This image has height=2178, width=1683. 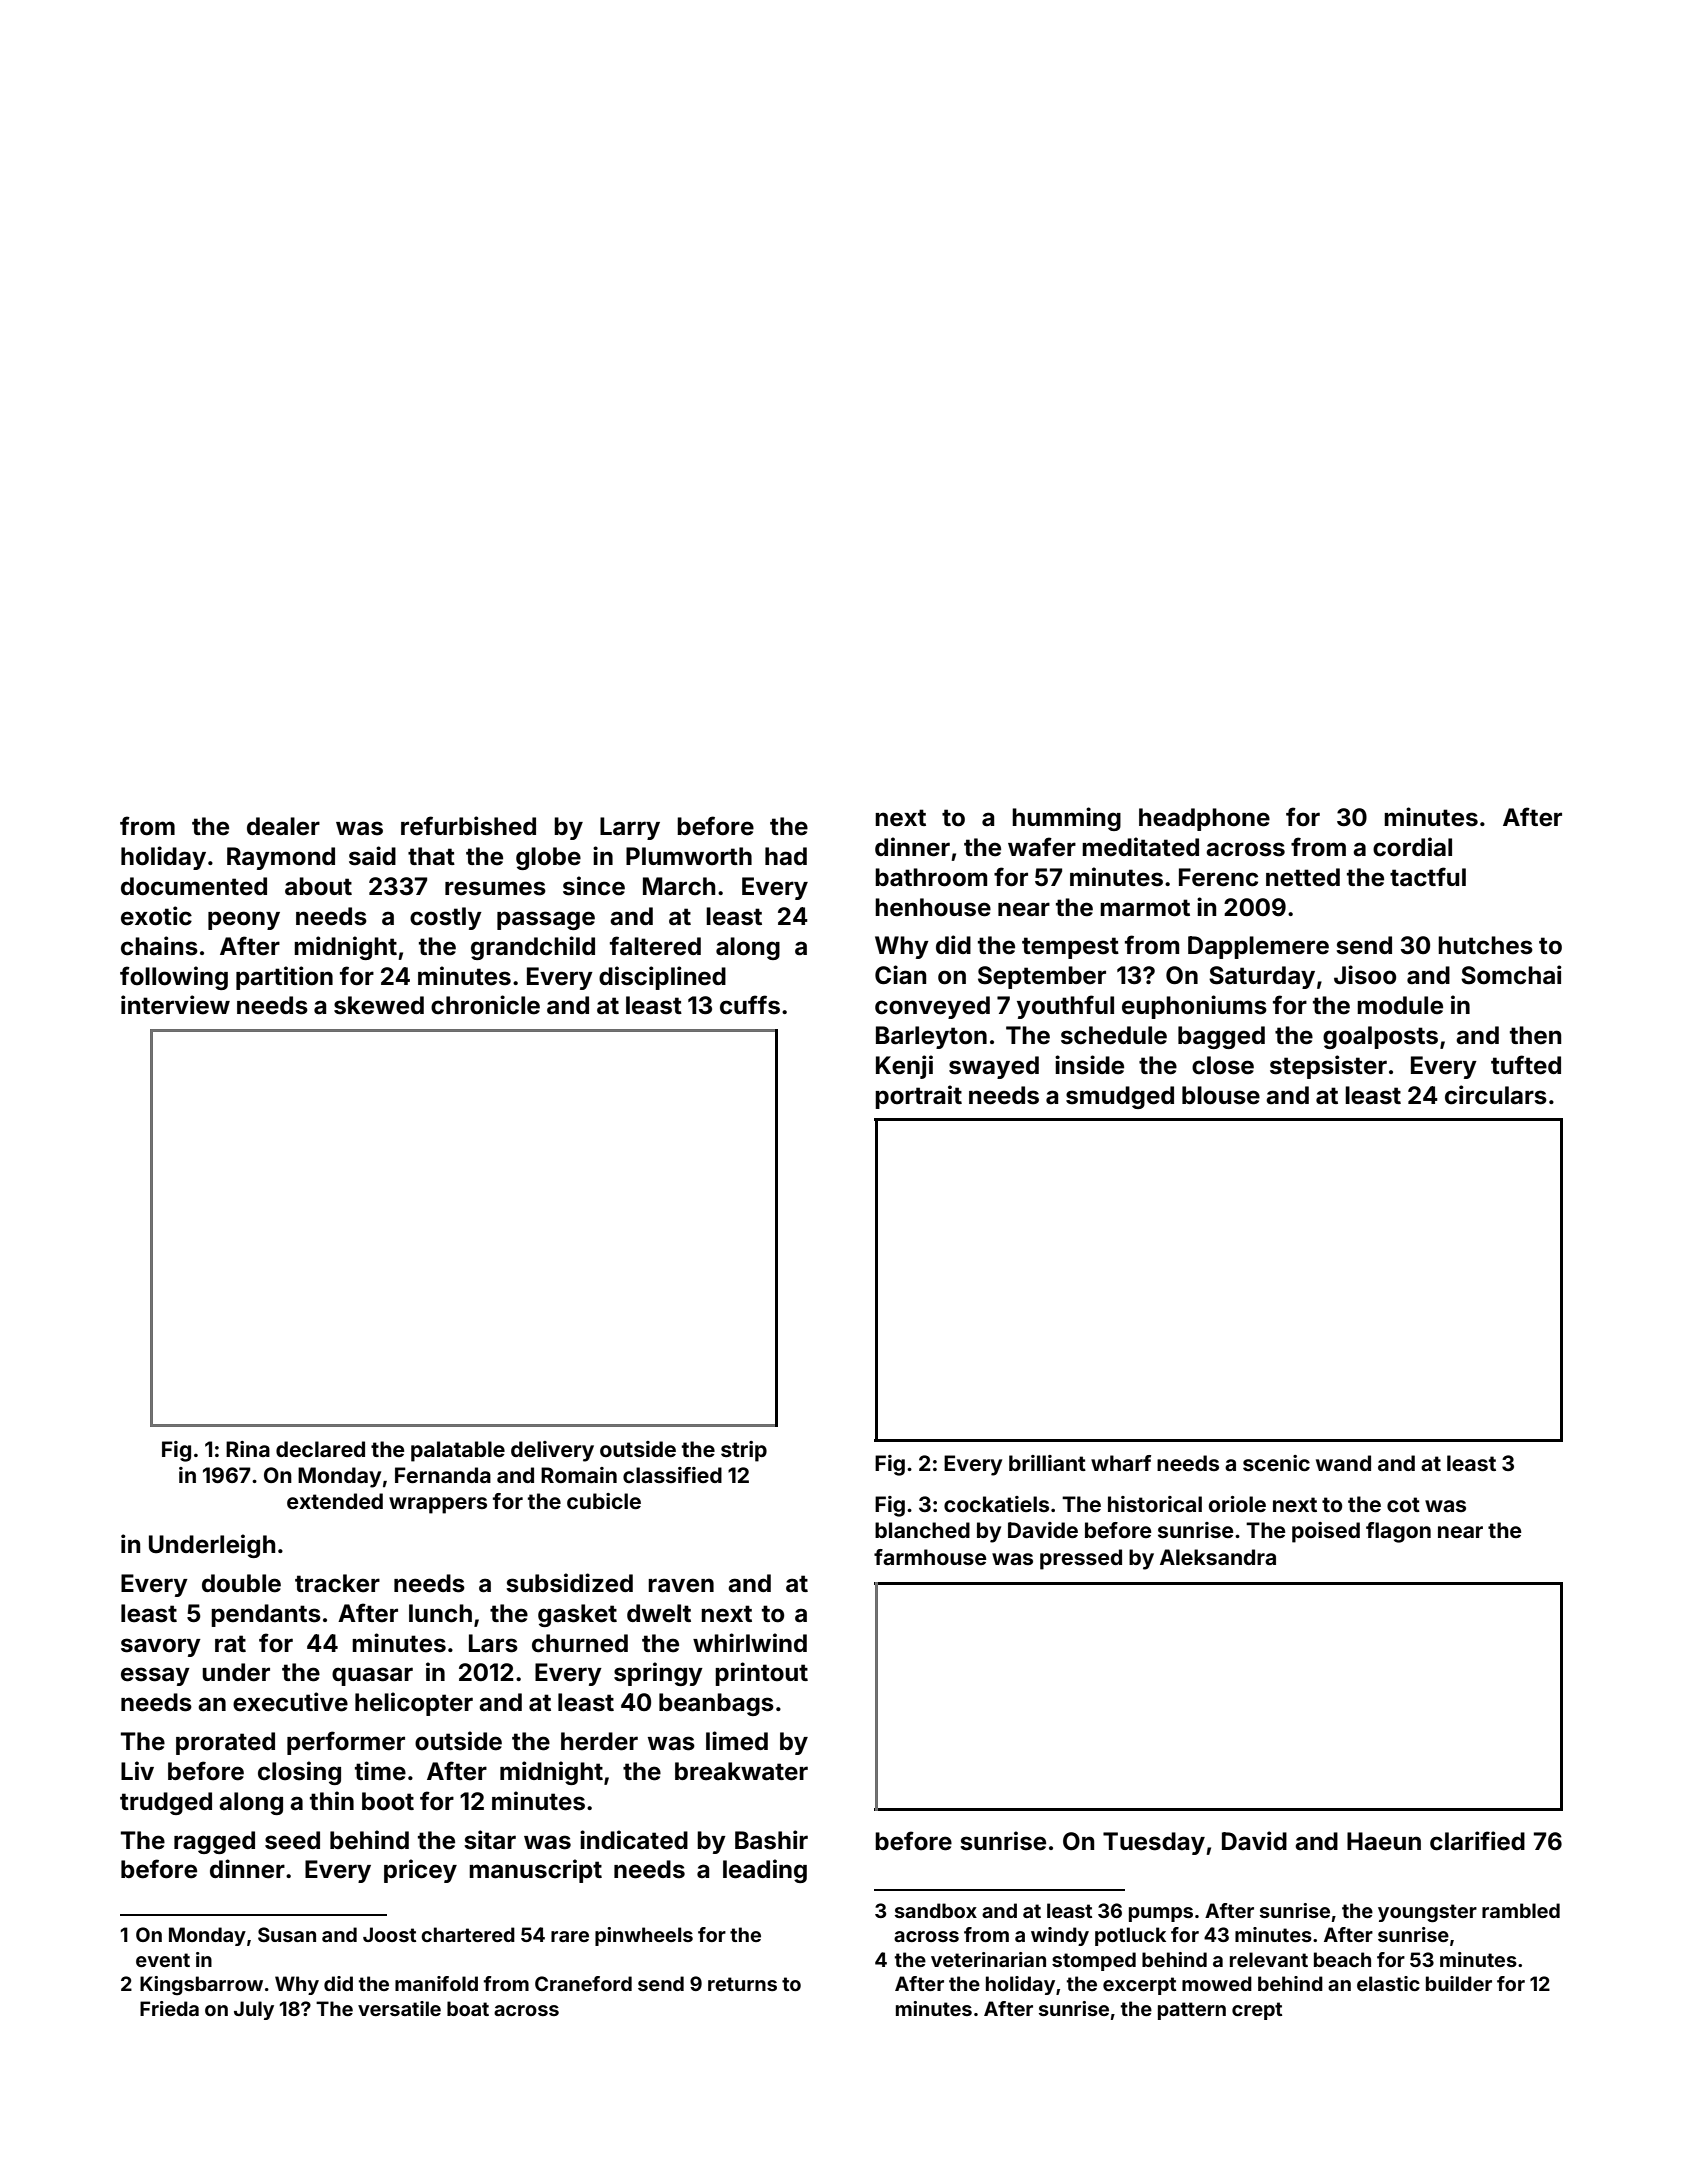 What do you see at coordinates (169, 2008) in the image?
I see `Frieda` at bounding box center [169, 2008].
